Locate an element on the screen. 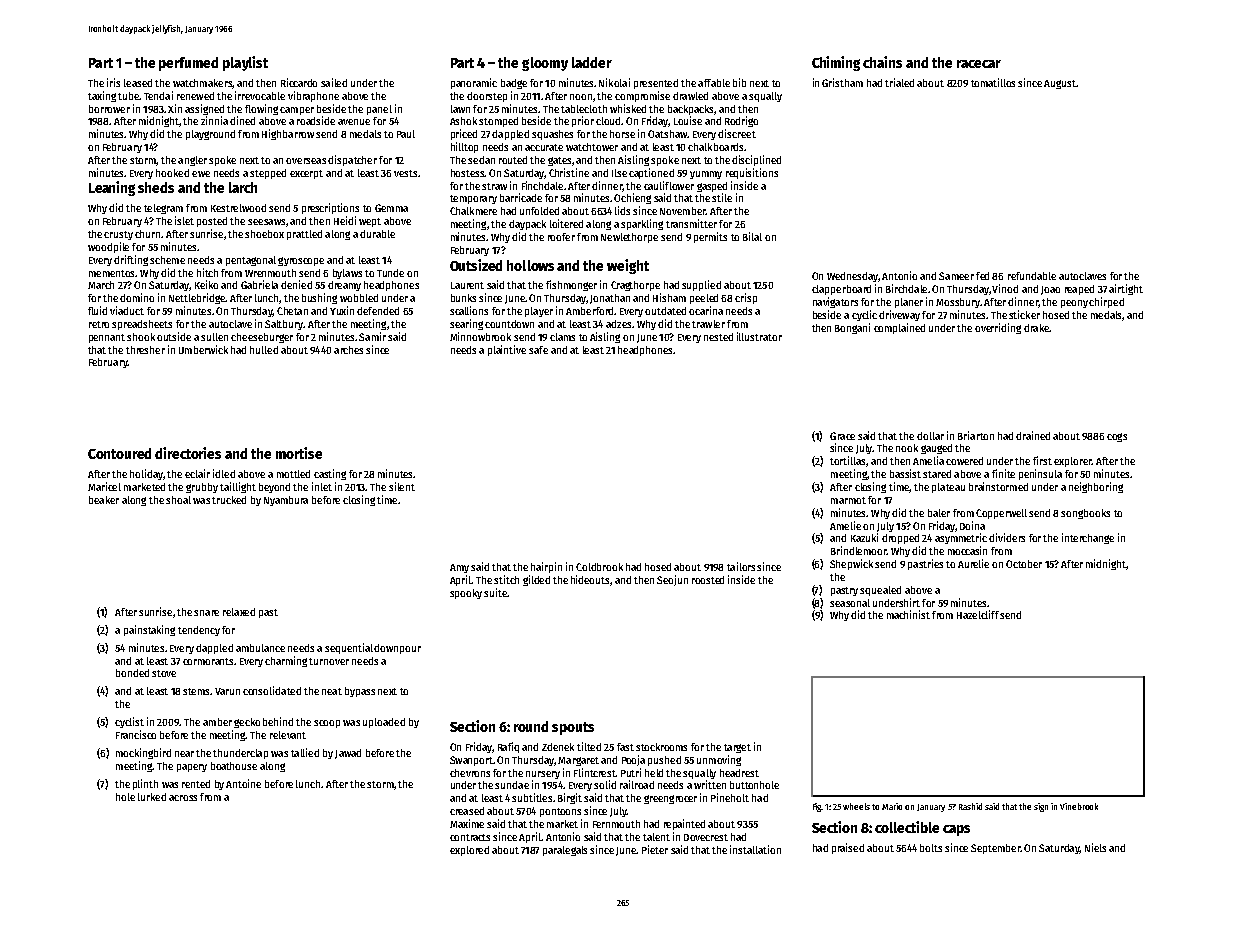 This screenshot has height=952, width=1233. installation is located at coordinates (755, 849).
